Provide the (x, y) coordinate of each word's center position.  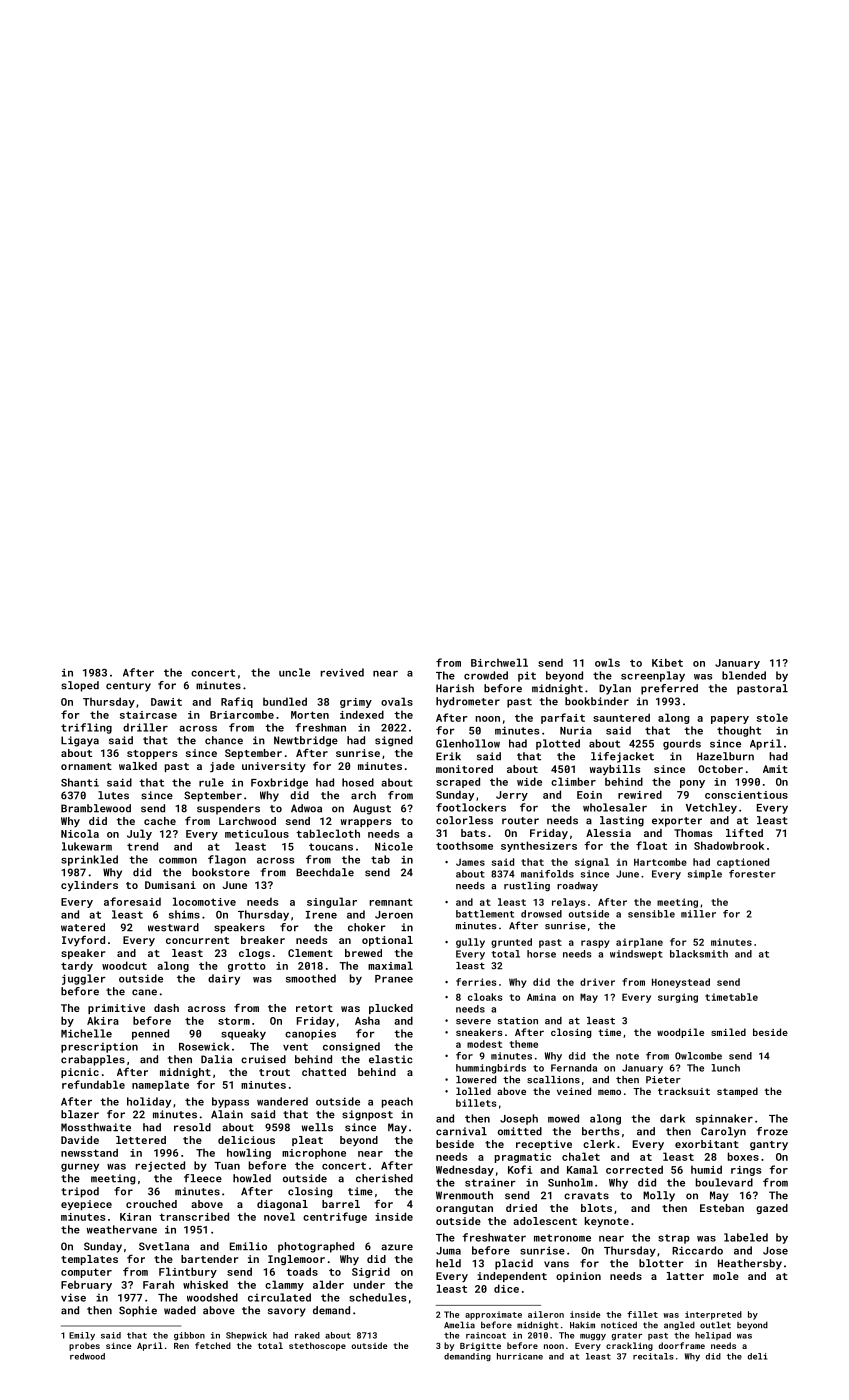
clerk (599, 1144)
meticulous (257, 833)
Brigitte (480, 1346)
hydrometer (468, 702)
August (372, 809)
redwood (87, 1356)
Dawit (166, 702)
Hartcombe (660, 862)
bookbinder (597, 701)
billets (476, 1103)
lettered (141, 1140)
